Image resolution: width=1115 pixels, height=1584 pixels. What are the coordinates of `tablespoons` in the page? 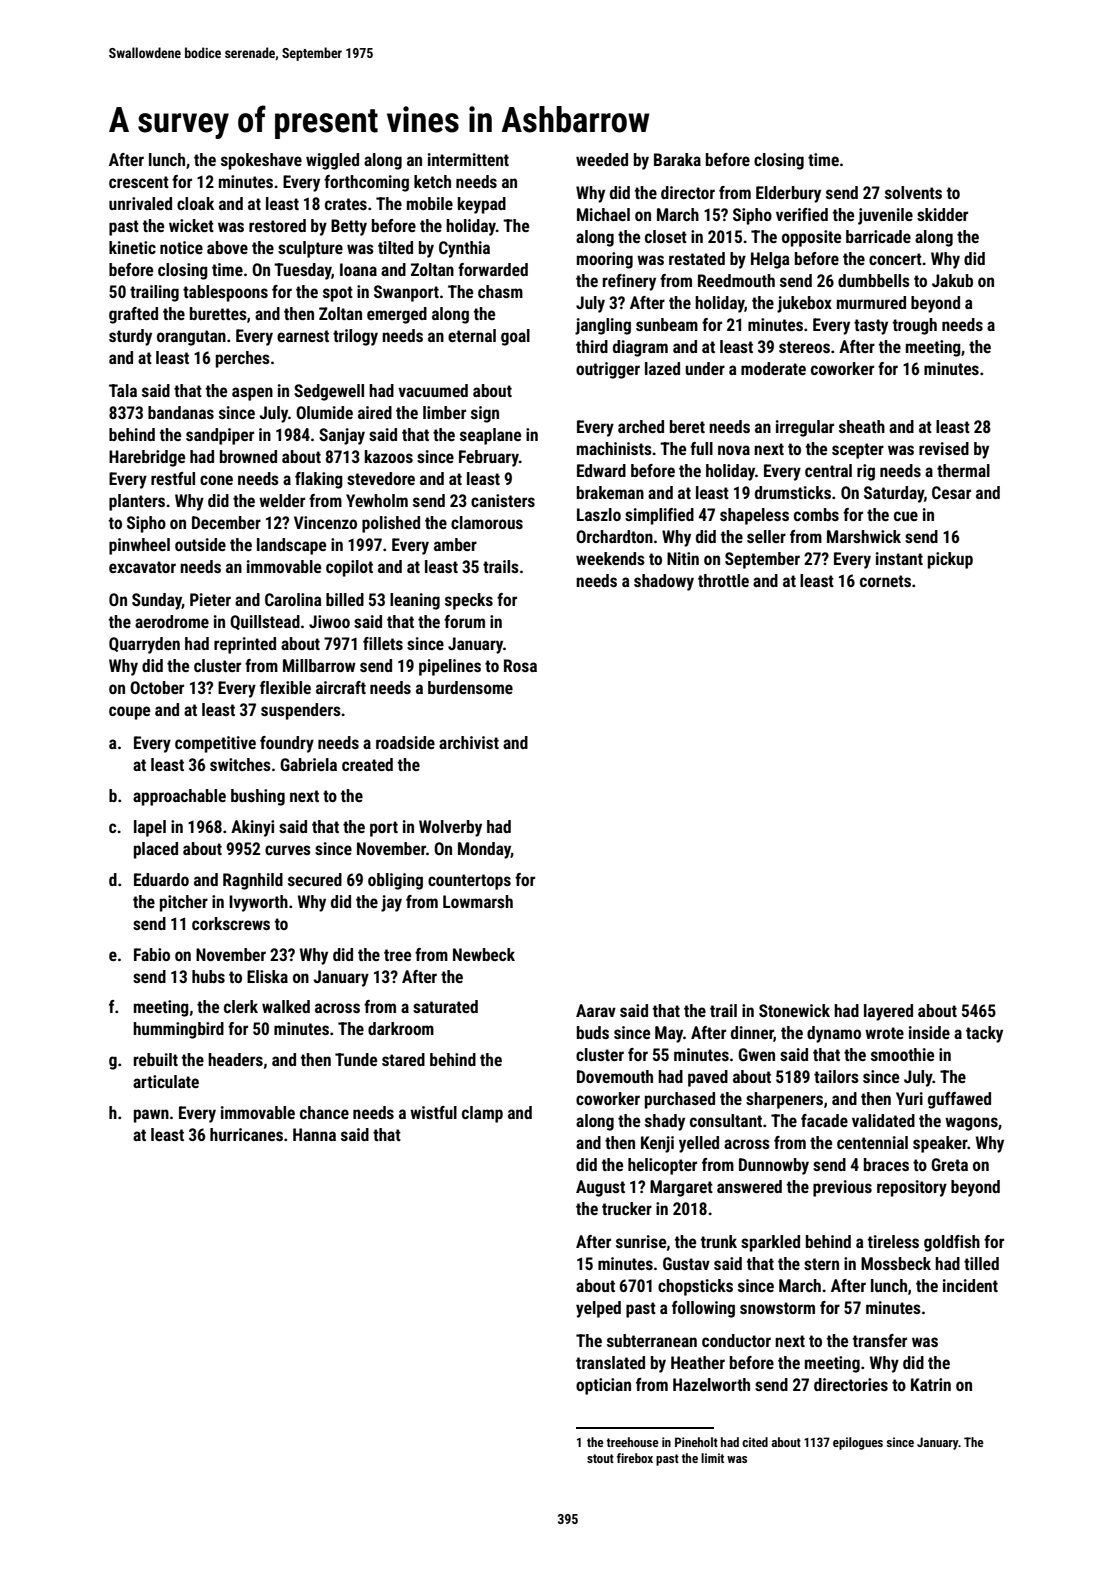 It's located at (225, 293).
